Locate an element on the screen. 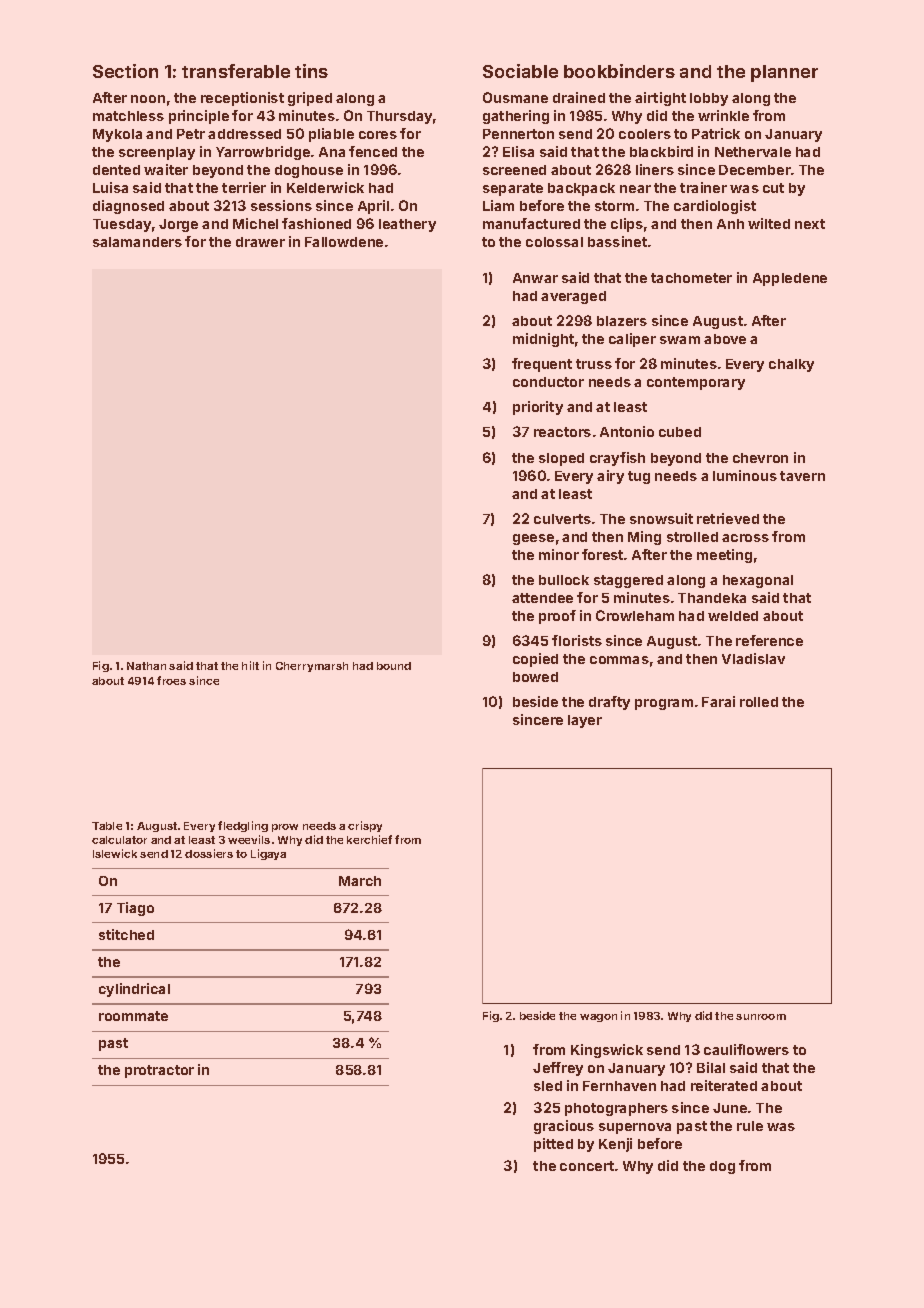  rule is located at coordinates (750, 1126).
